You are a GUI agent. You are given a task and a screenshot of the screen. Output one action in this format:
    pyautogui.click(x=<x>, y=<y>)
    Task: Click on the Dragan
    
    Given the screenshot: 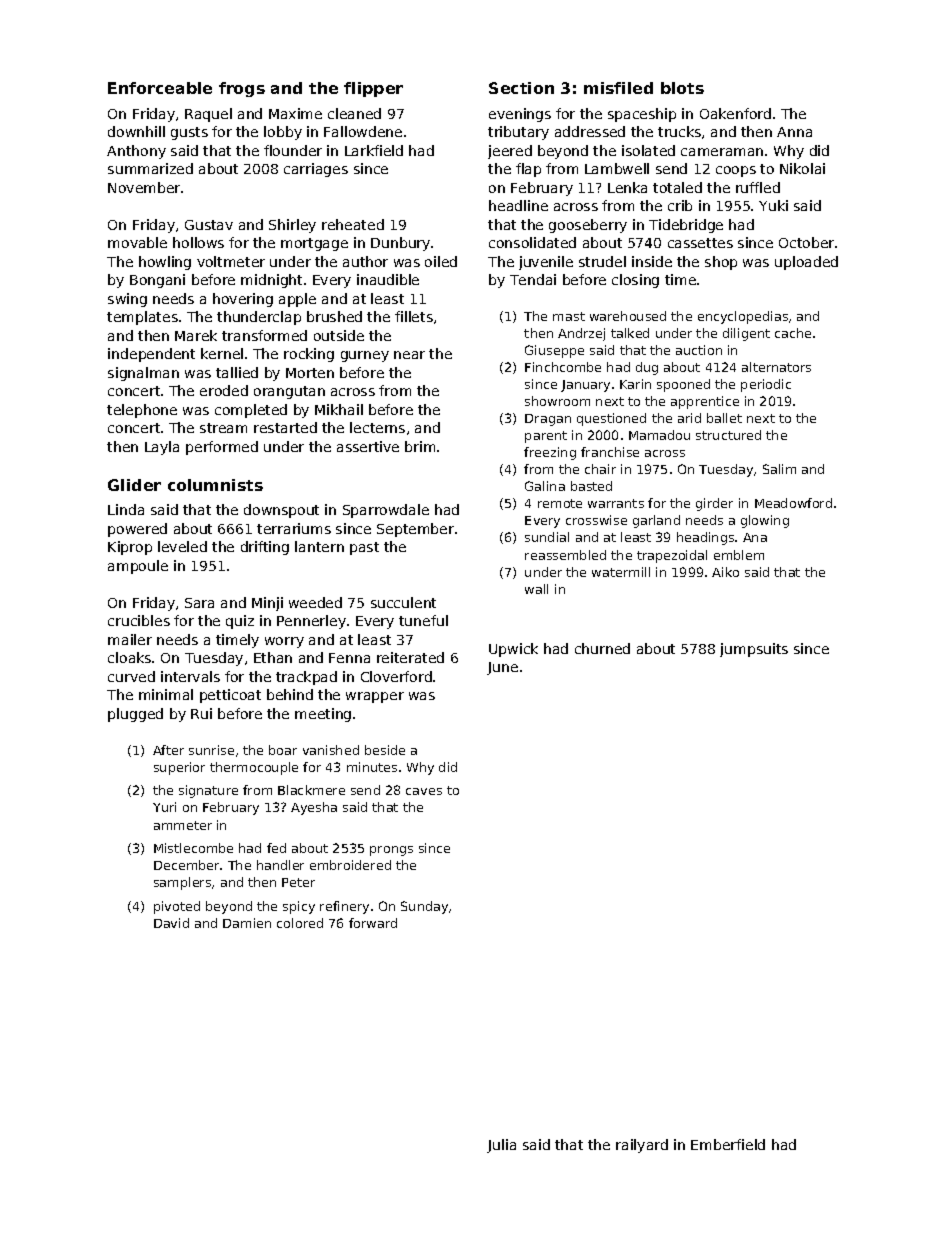 What is the action you would take?
    pyautogui.click(x=548, y=420)
